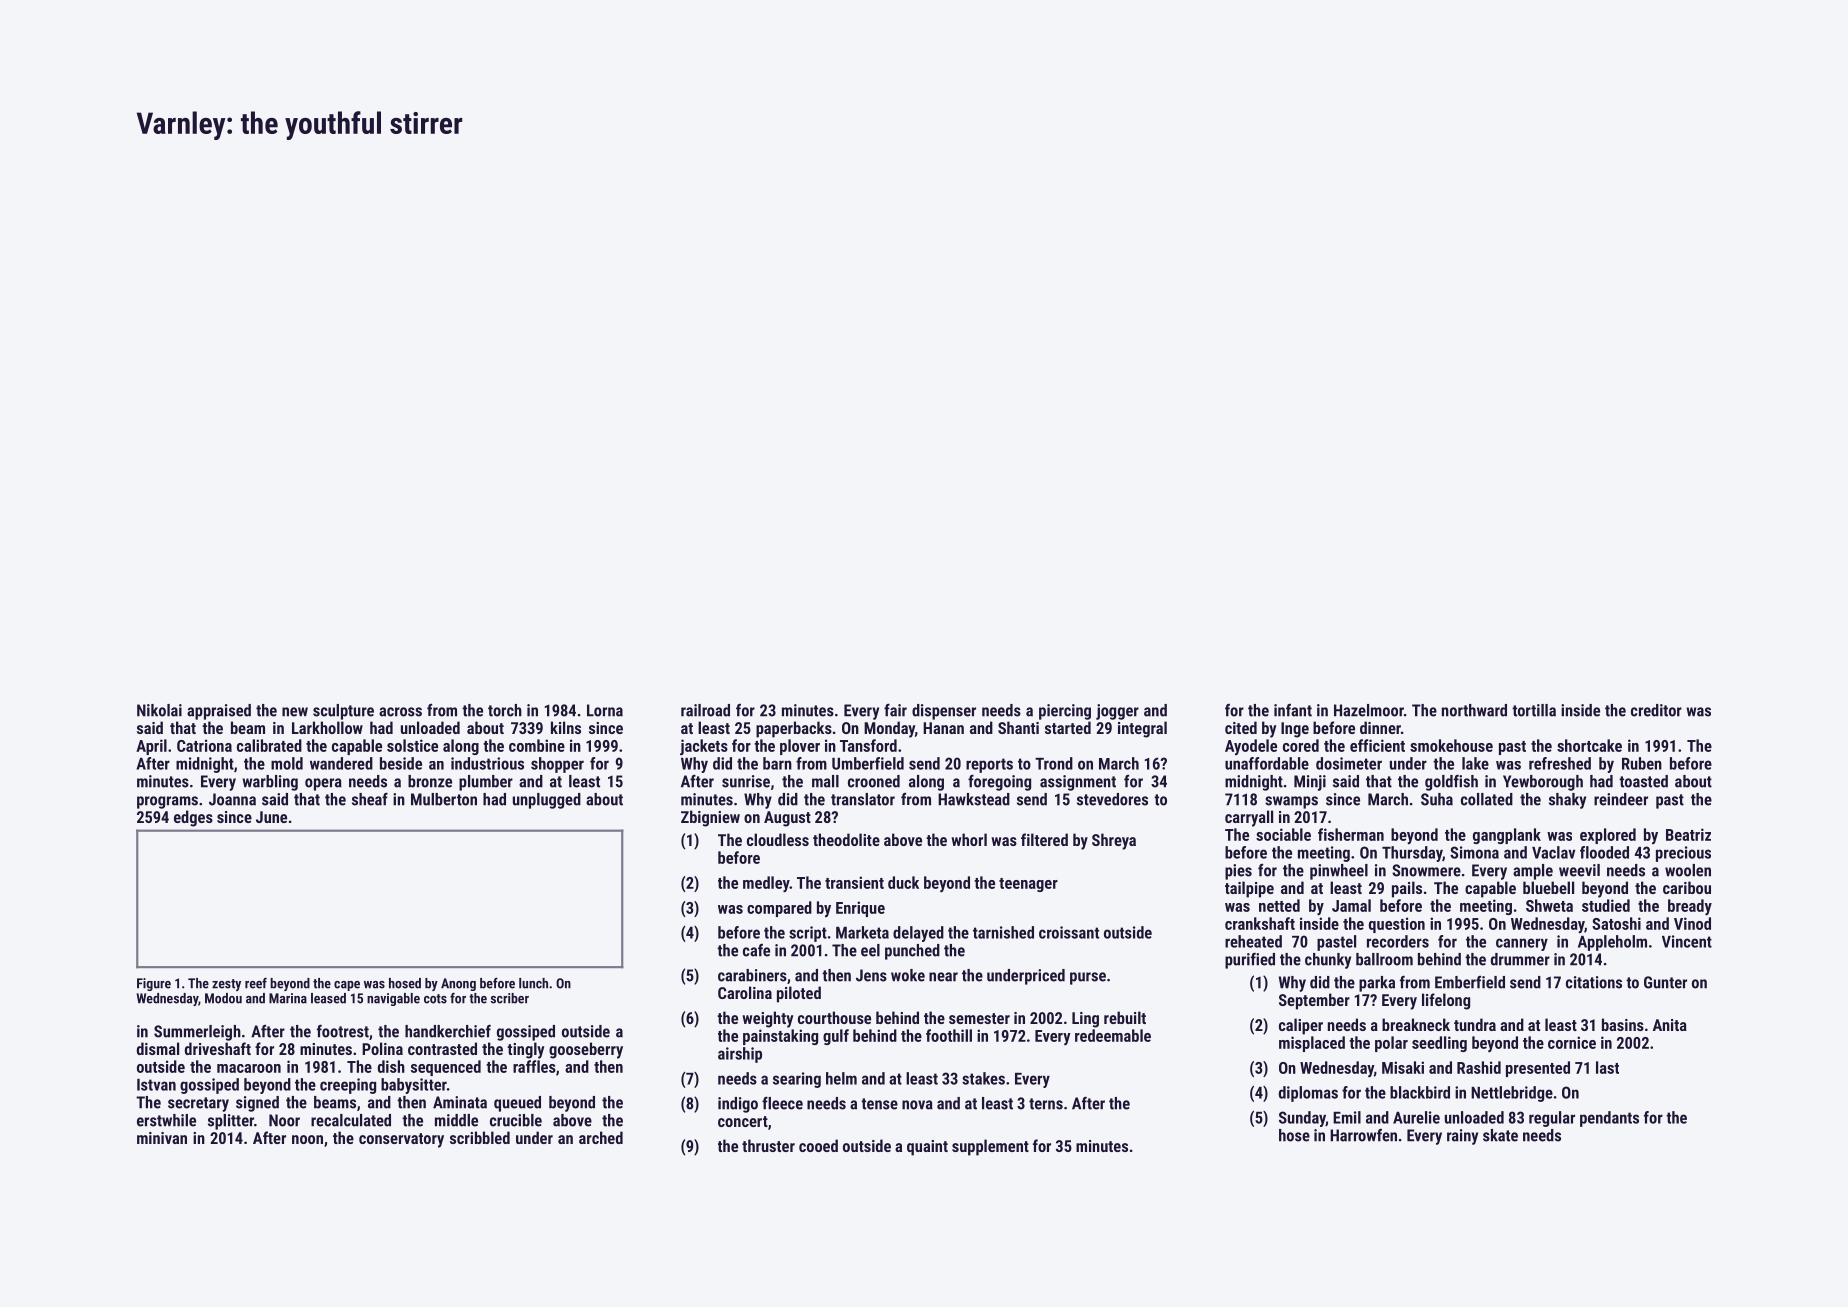  What do you see at coordinates (1310, 783) in the image?
I see `Minji` at bounding box center [1310, 783].
